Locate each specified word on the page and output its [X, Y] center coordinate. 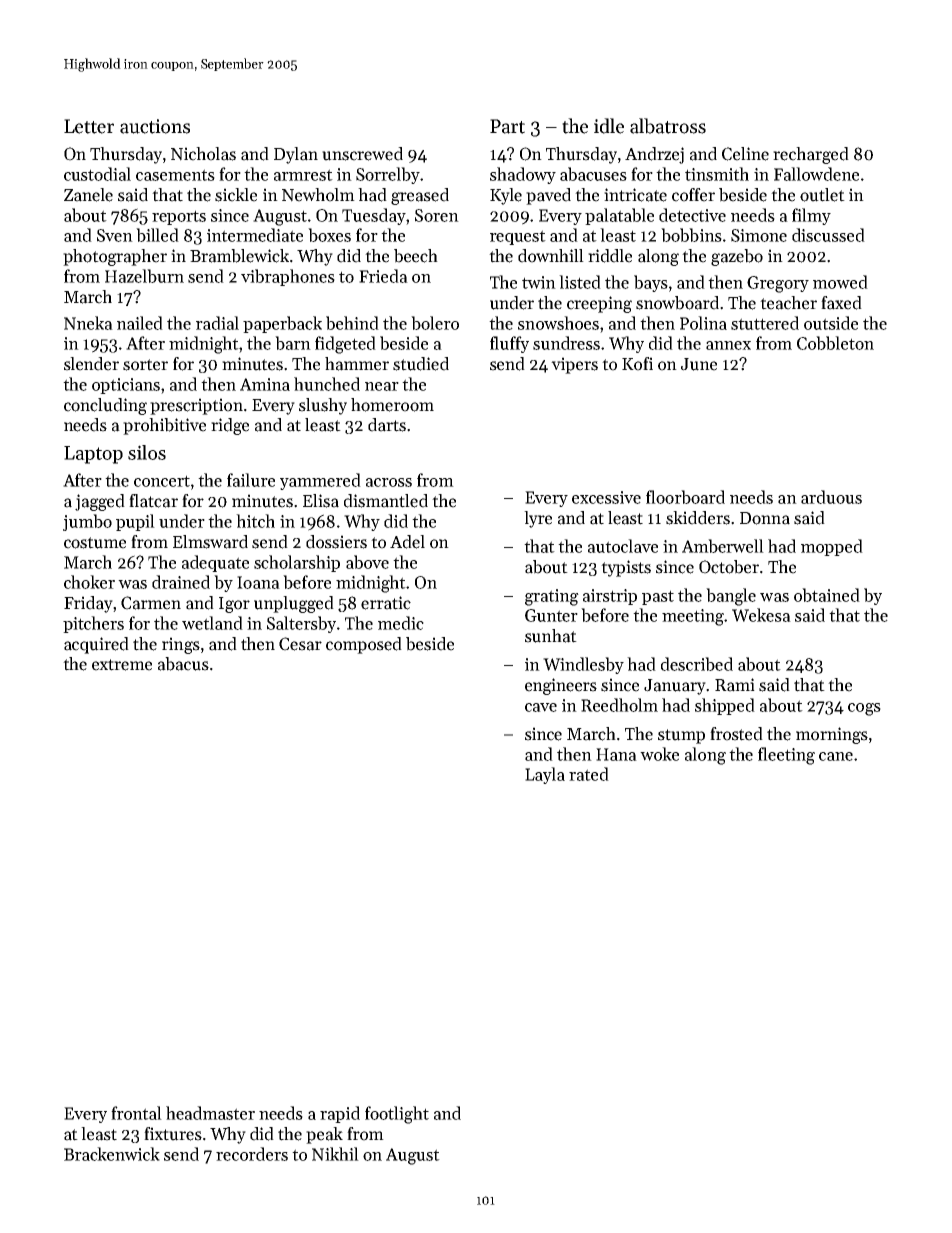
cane [836, 756]
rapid [340, 1114]
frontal [136, 1113]
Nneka [88, 323]
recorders [252, 1154]
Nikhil [335, 1154]
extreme [122, 665]
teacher [788, 303]
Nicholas [203, 154]
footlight [397, 1115]
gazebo [737, 257]
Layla [545, 775]
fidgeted [345, 345]
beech [416, 256]
